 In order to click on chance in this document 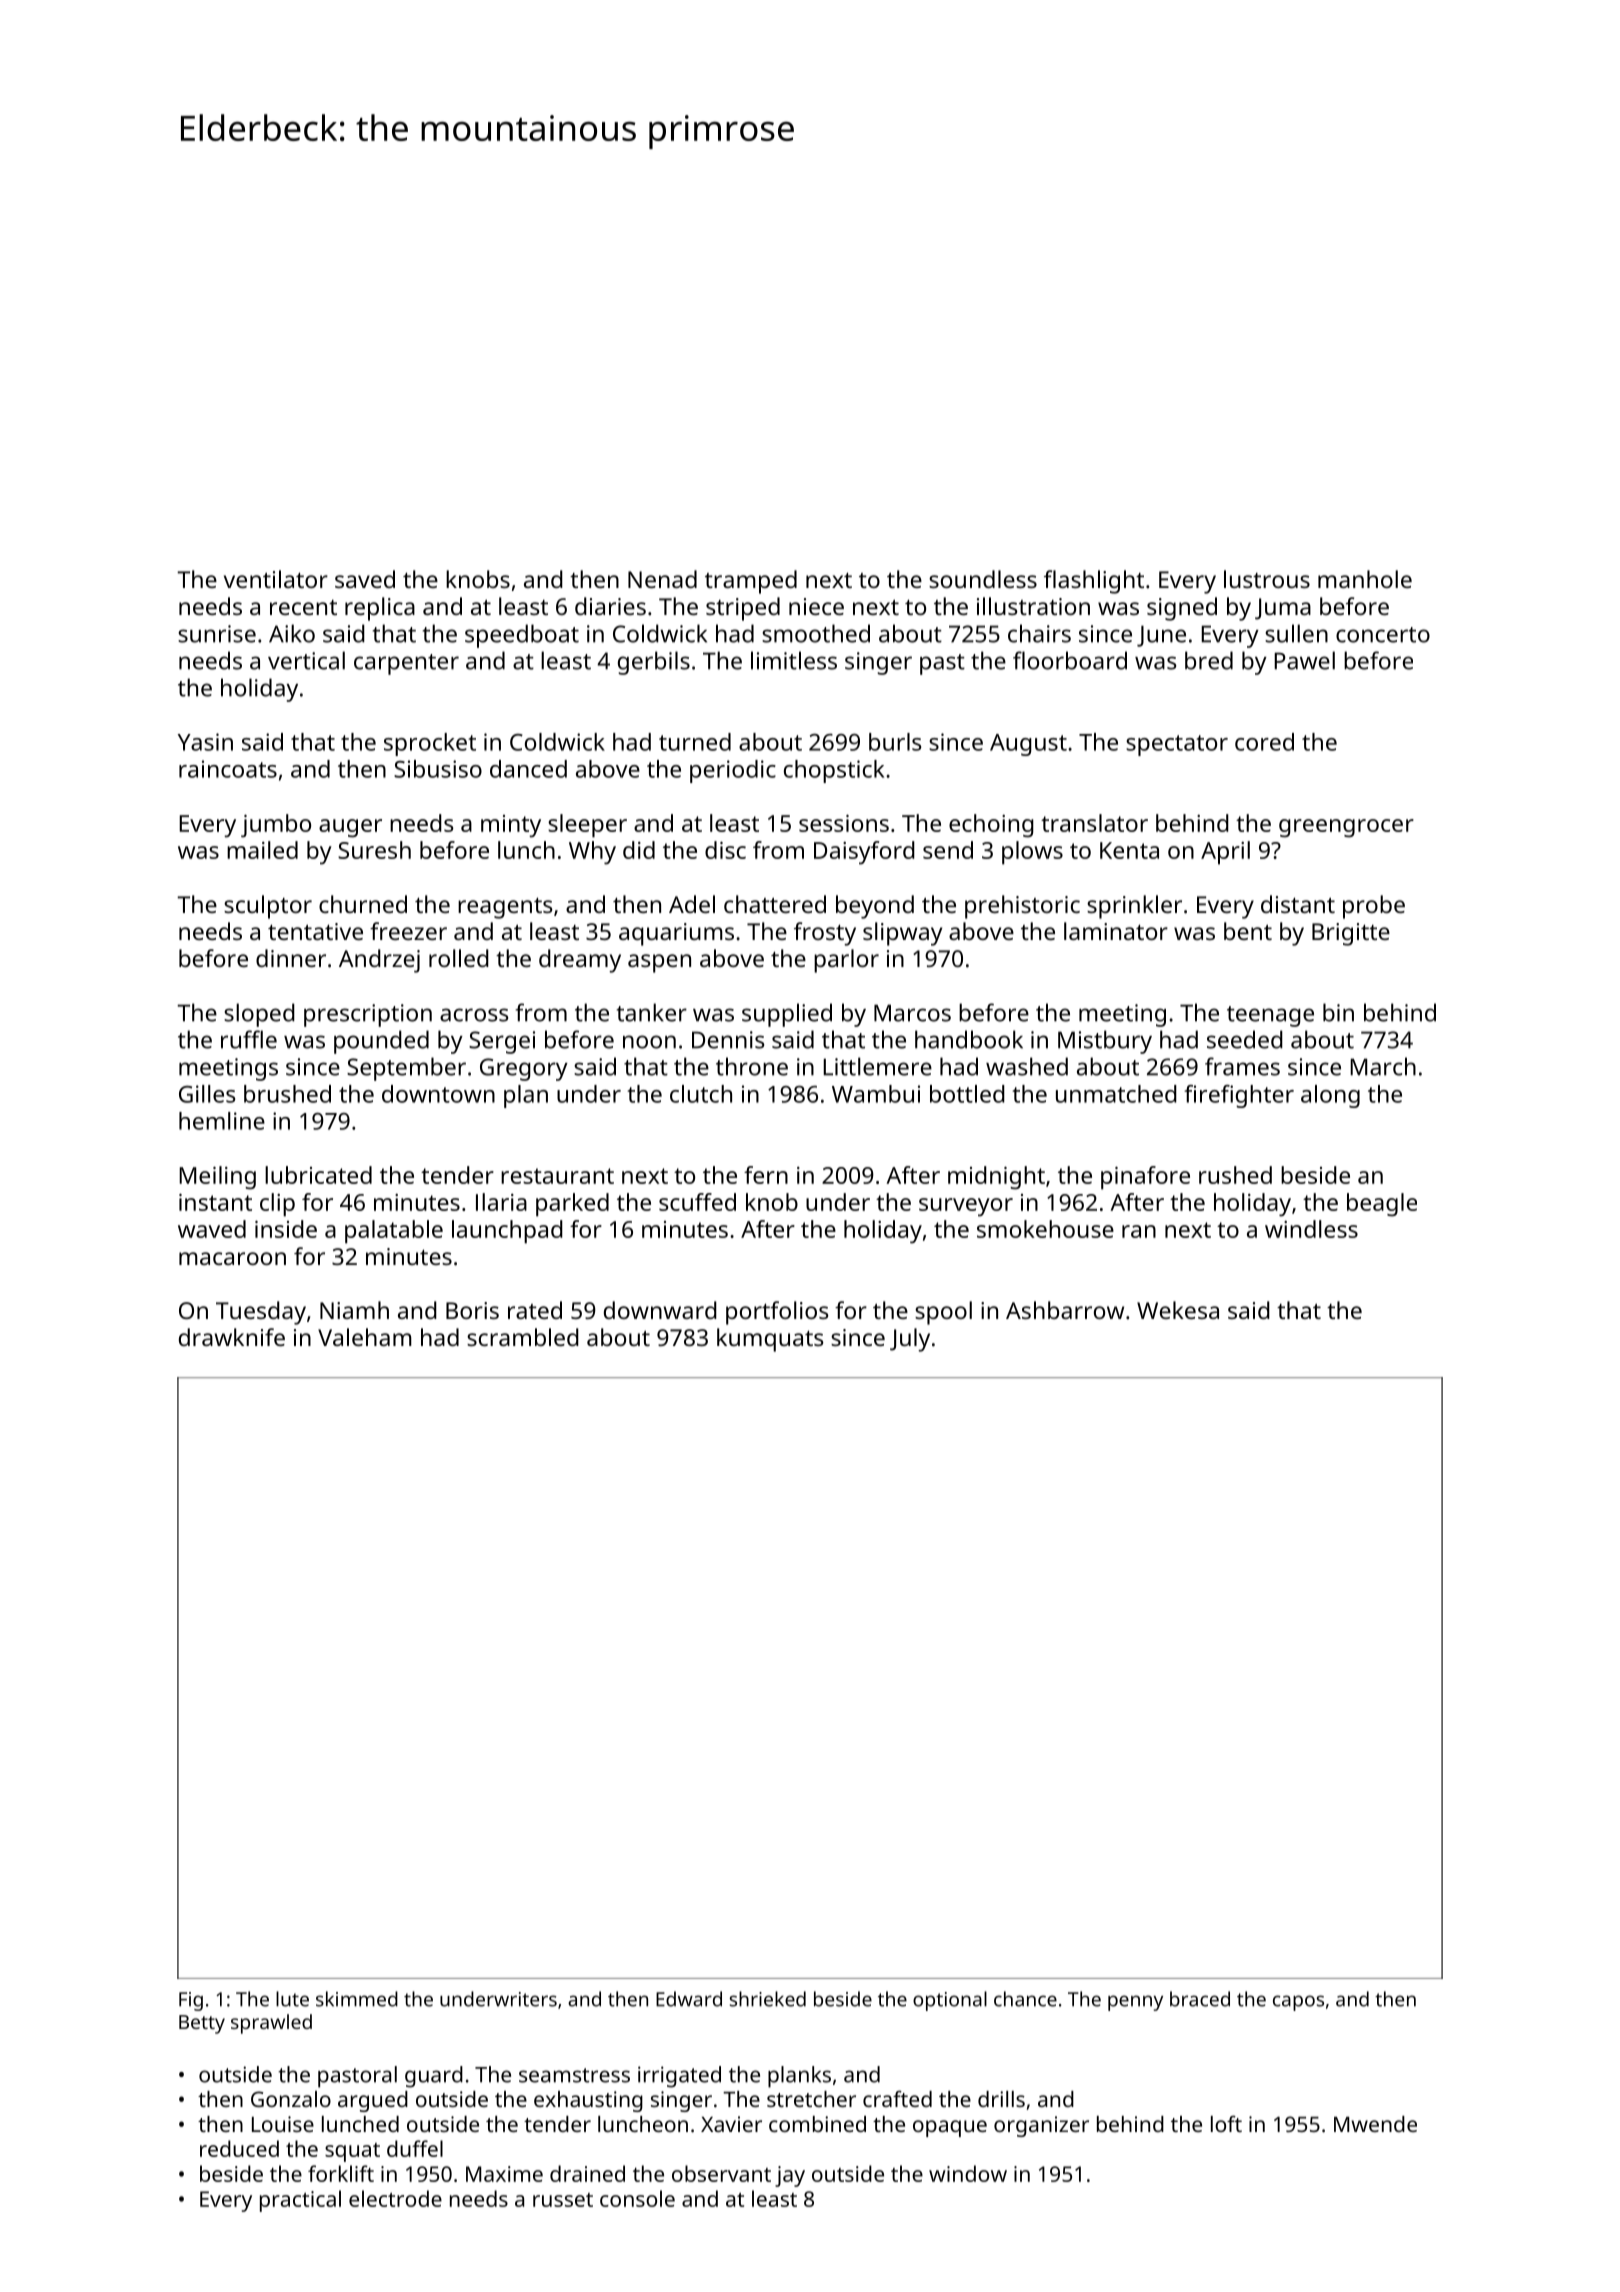, I will do `click(1025, 1999)`.
